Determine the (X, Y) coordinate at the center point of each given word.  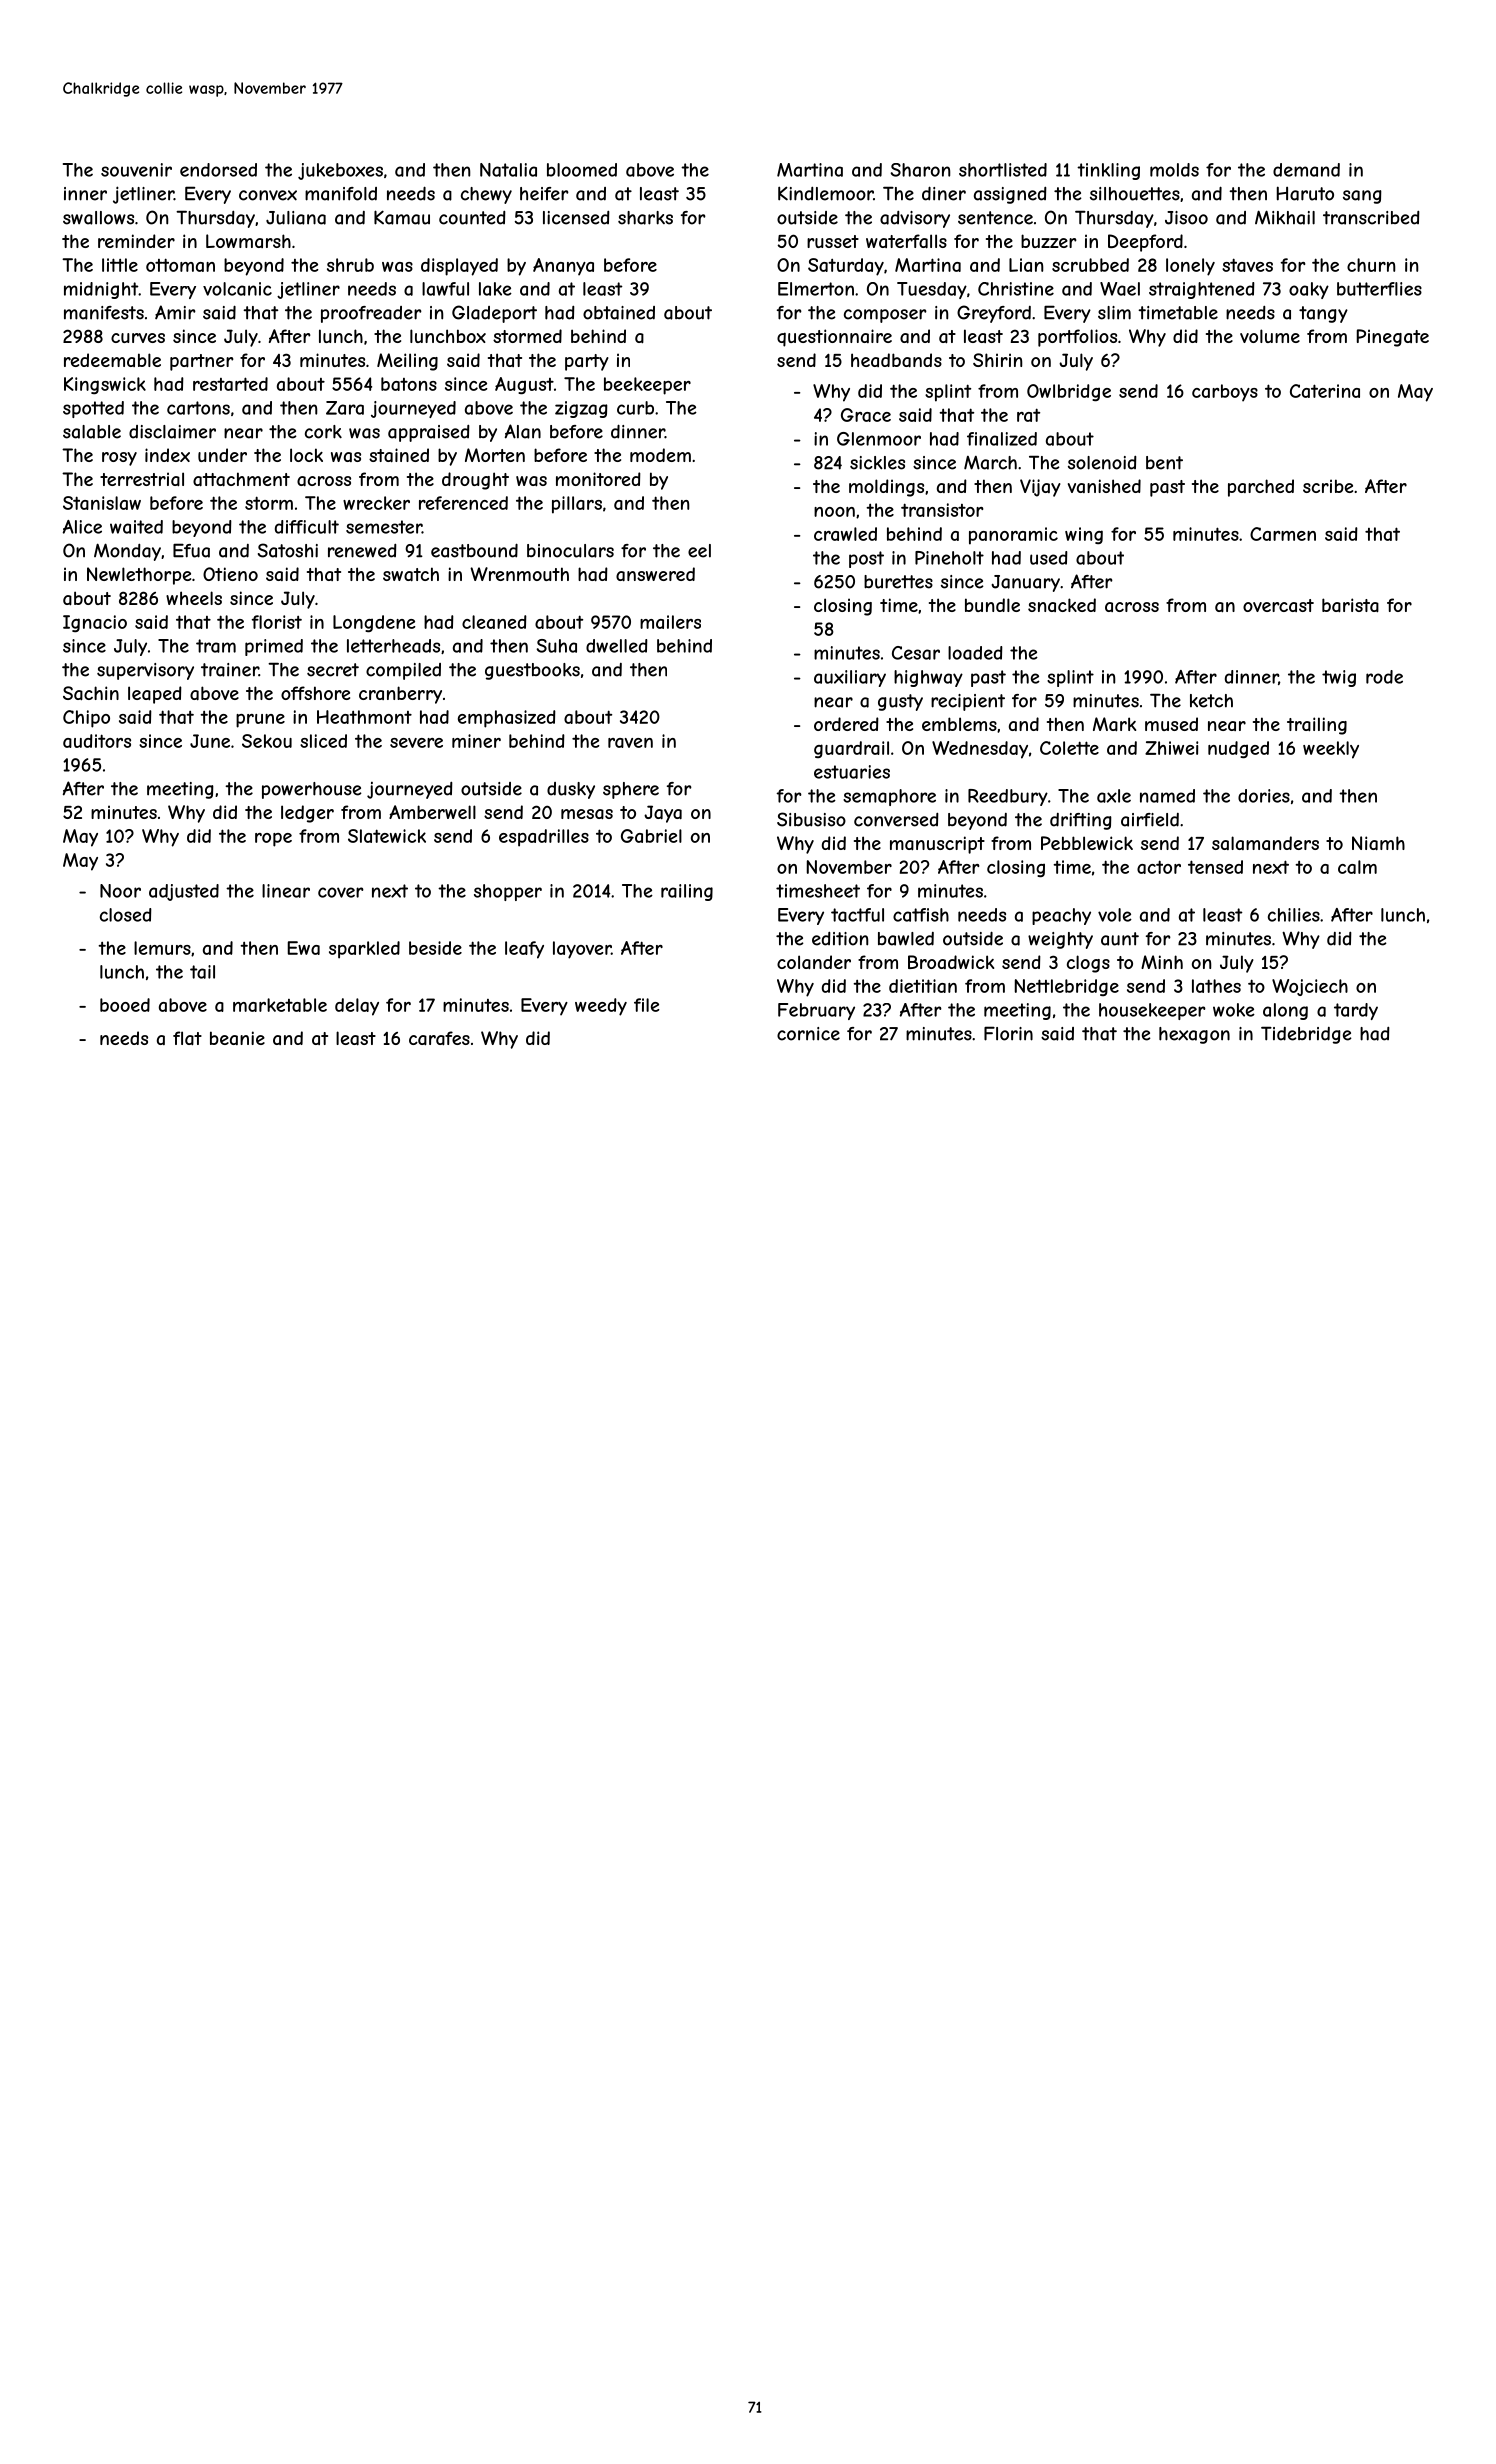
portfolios (1077, 338)
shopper (508, 892)
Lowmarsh (248, 241)
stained (399, 455)
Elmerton (816, 289)
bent (1164, 463)
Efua (191, 550)
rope (273, 840)
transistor (942, 510)
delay (357, 1007)
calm (1357, 867)
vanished (1104, 486)
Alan (523, 431)
